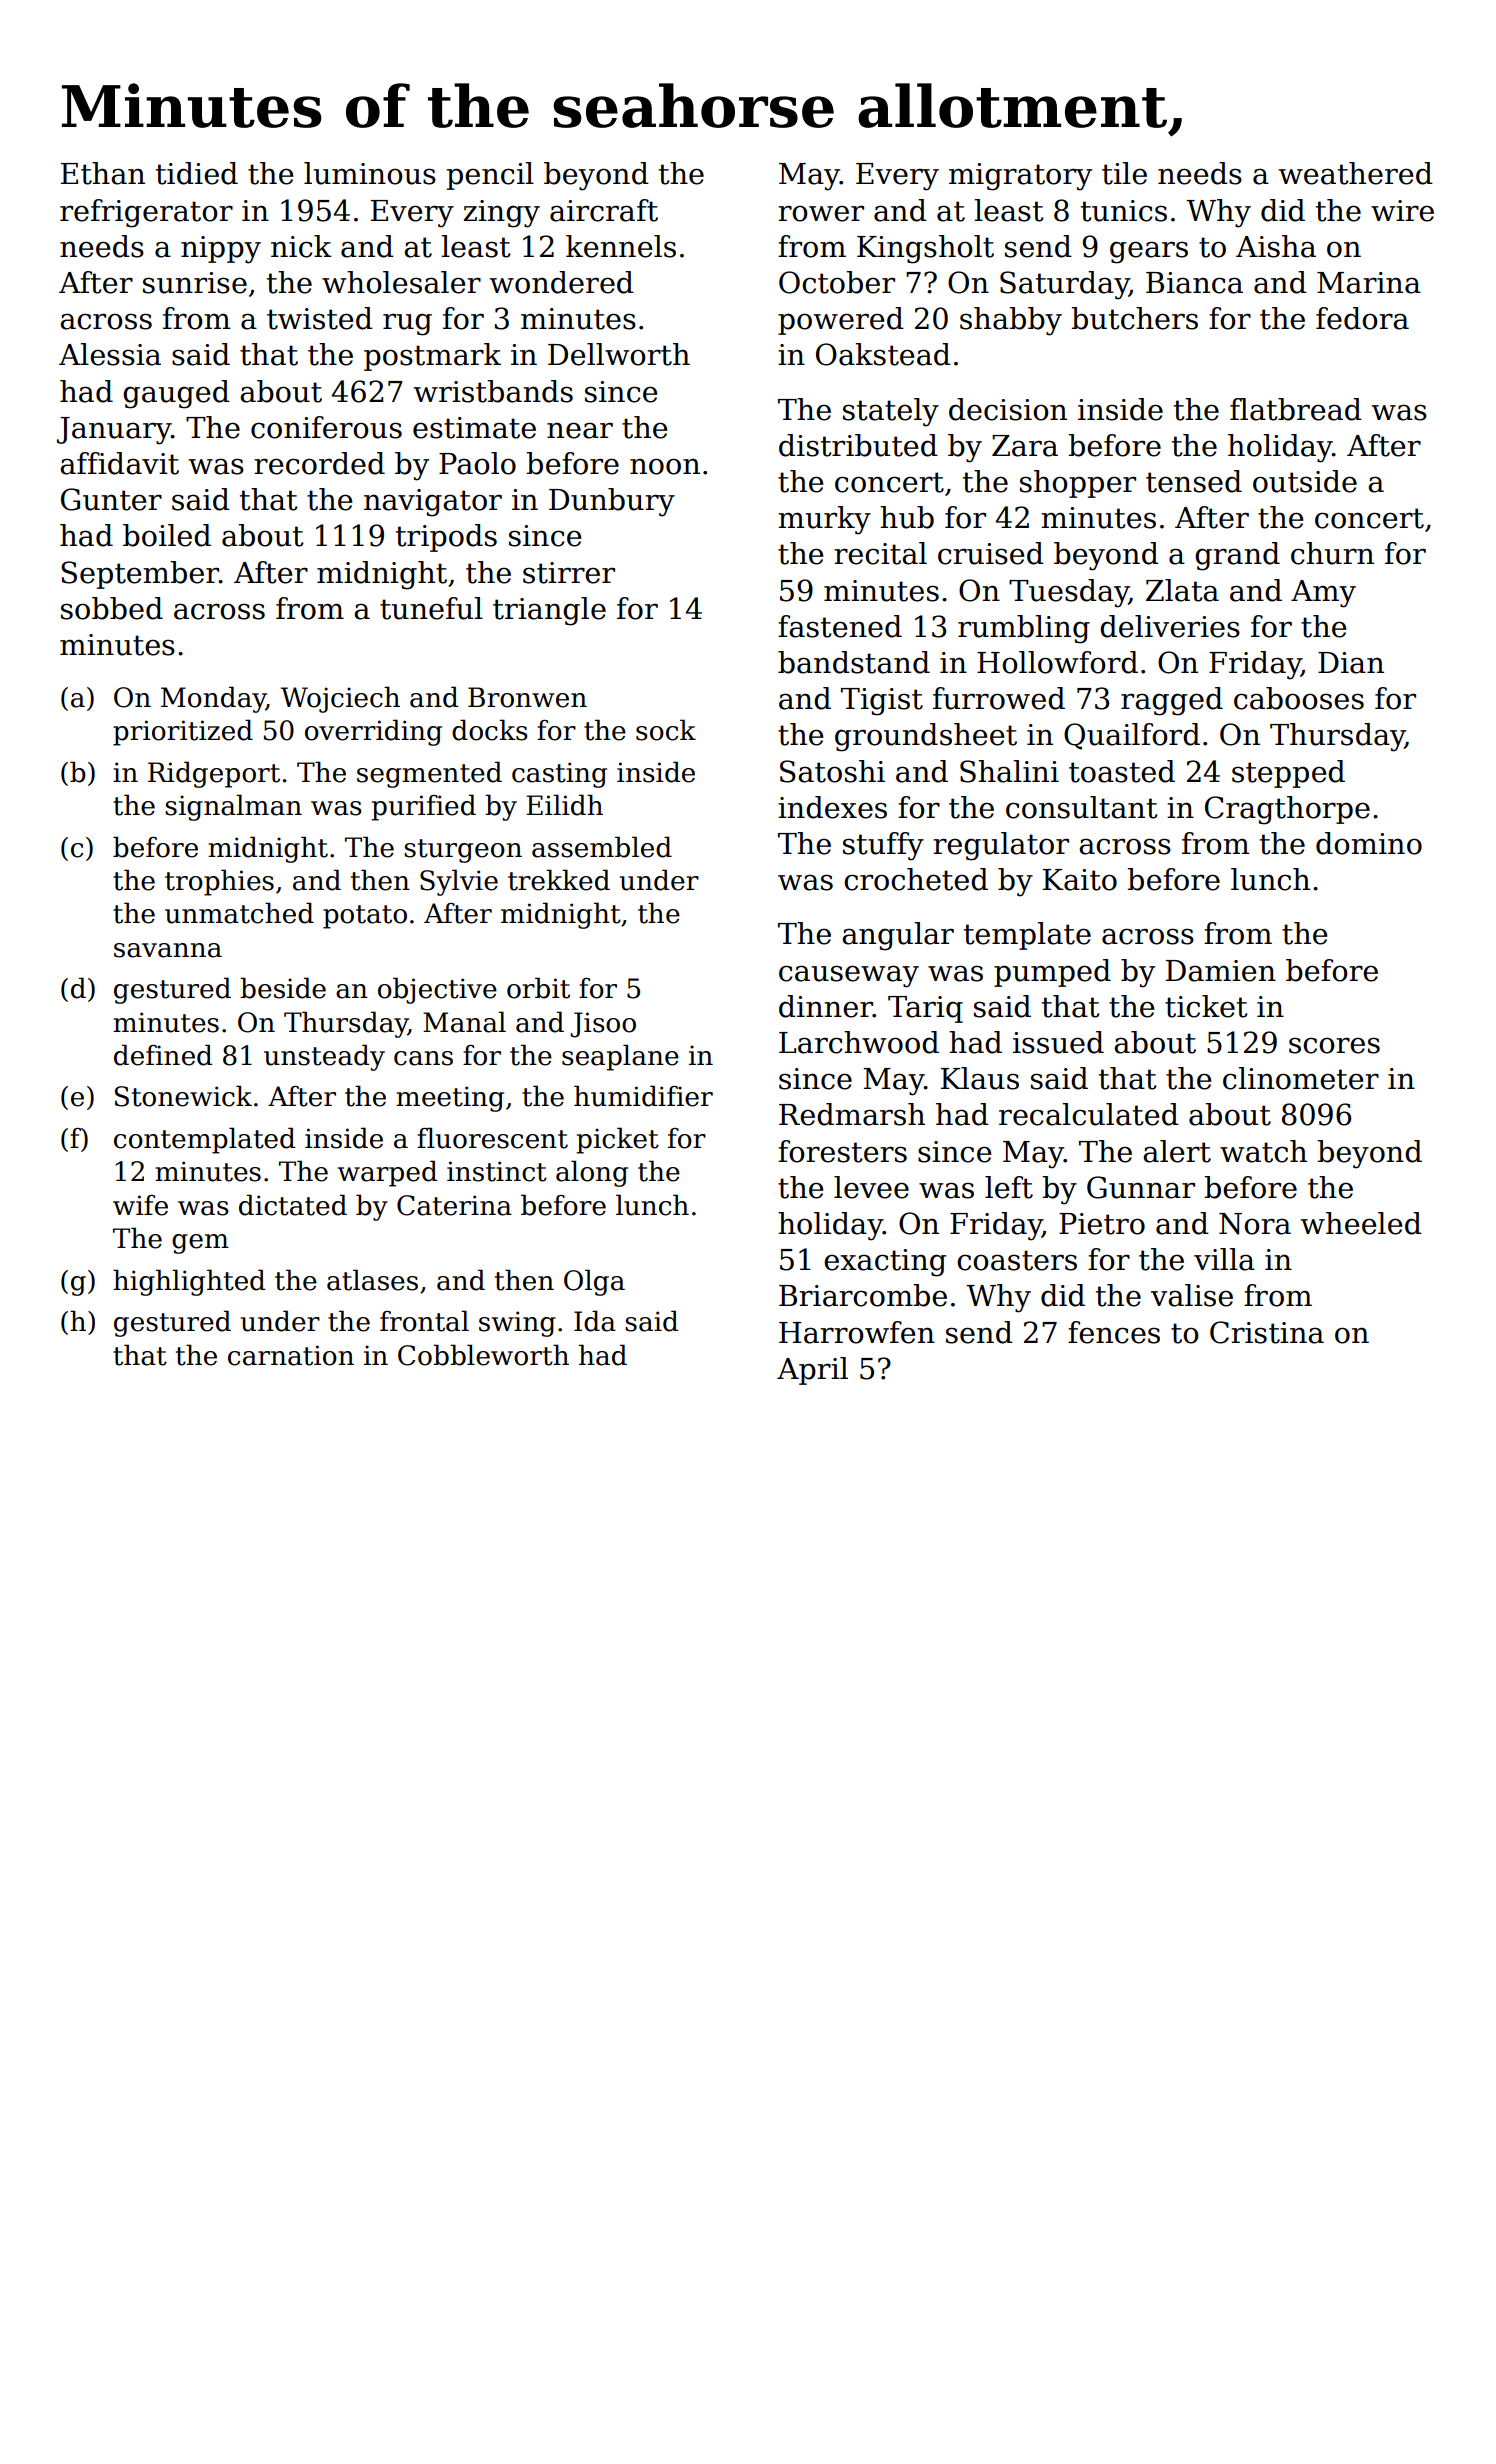 The image size is (1496, 2464). What do you see at coordinates (365, 917) in the document?
I see `potato` at bounding box center [365, 917].
